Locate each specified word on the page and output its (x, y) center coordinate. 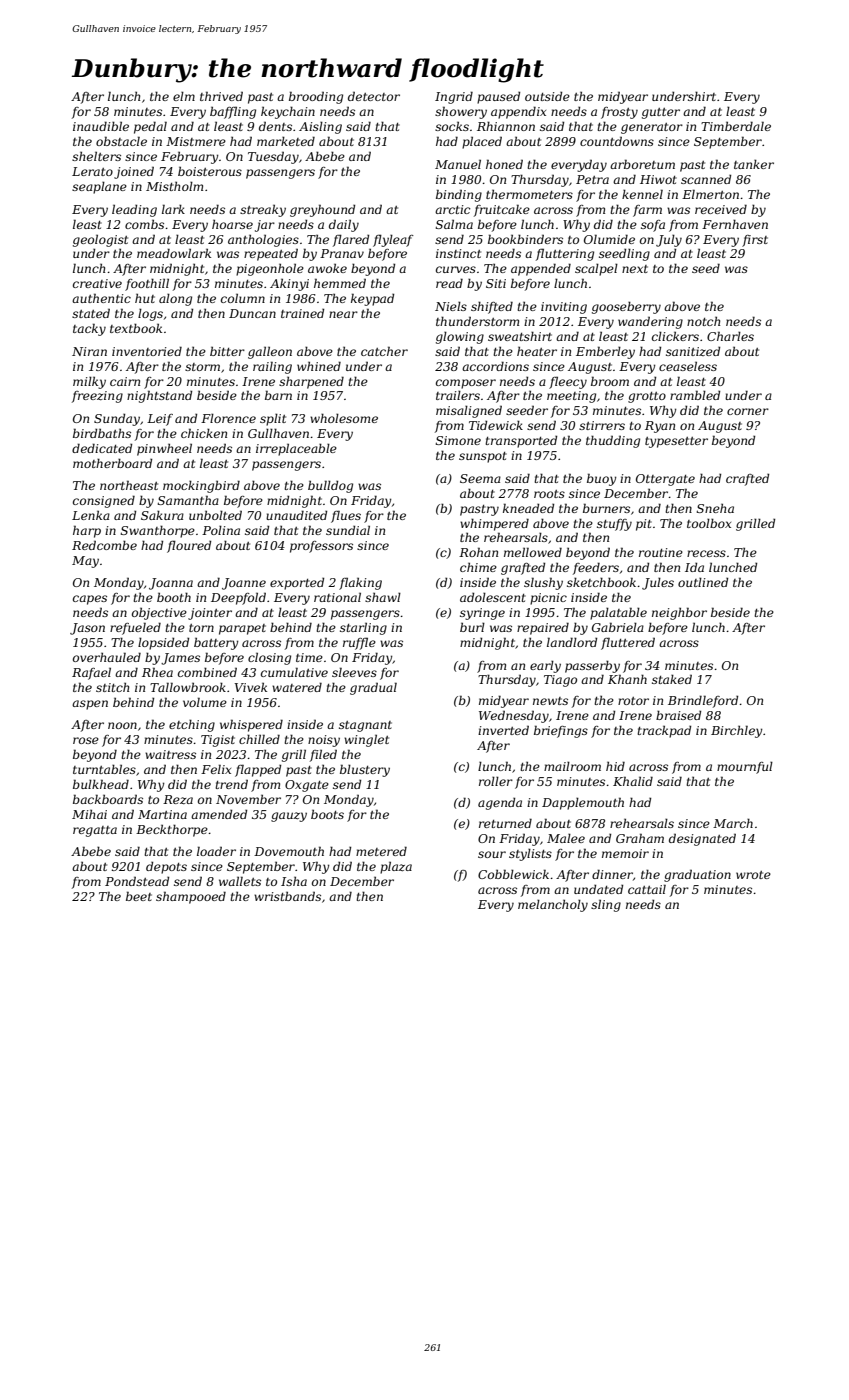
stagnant (365, 726)
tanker (754, 164)
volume (205, 702)
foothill (147, 284)
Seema (480, 478)
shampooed (191, 897)
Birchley (737, 731)
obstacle (121, 141)
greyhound (322, 210)
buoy (602, 479)
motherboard (112, 463)
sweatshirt (520, 336)
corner (748, 411)
